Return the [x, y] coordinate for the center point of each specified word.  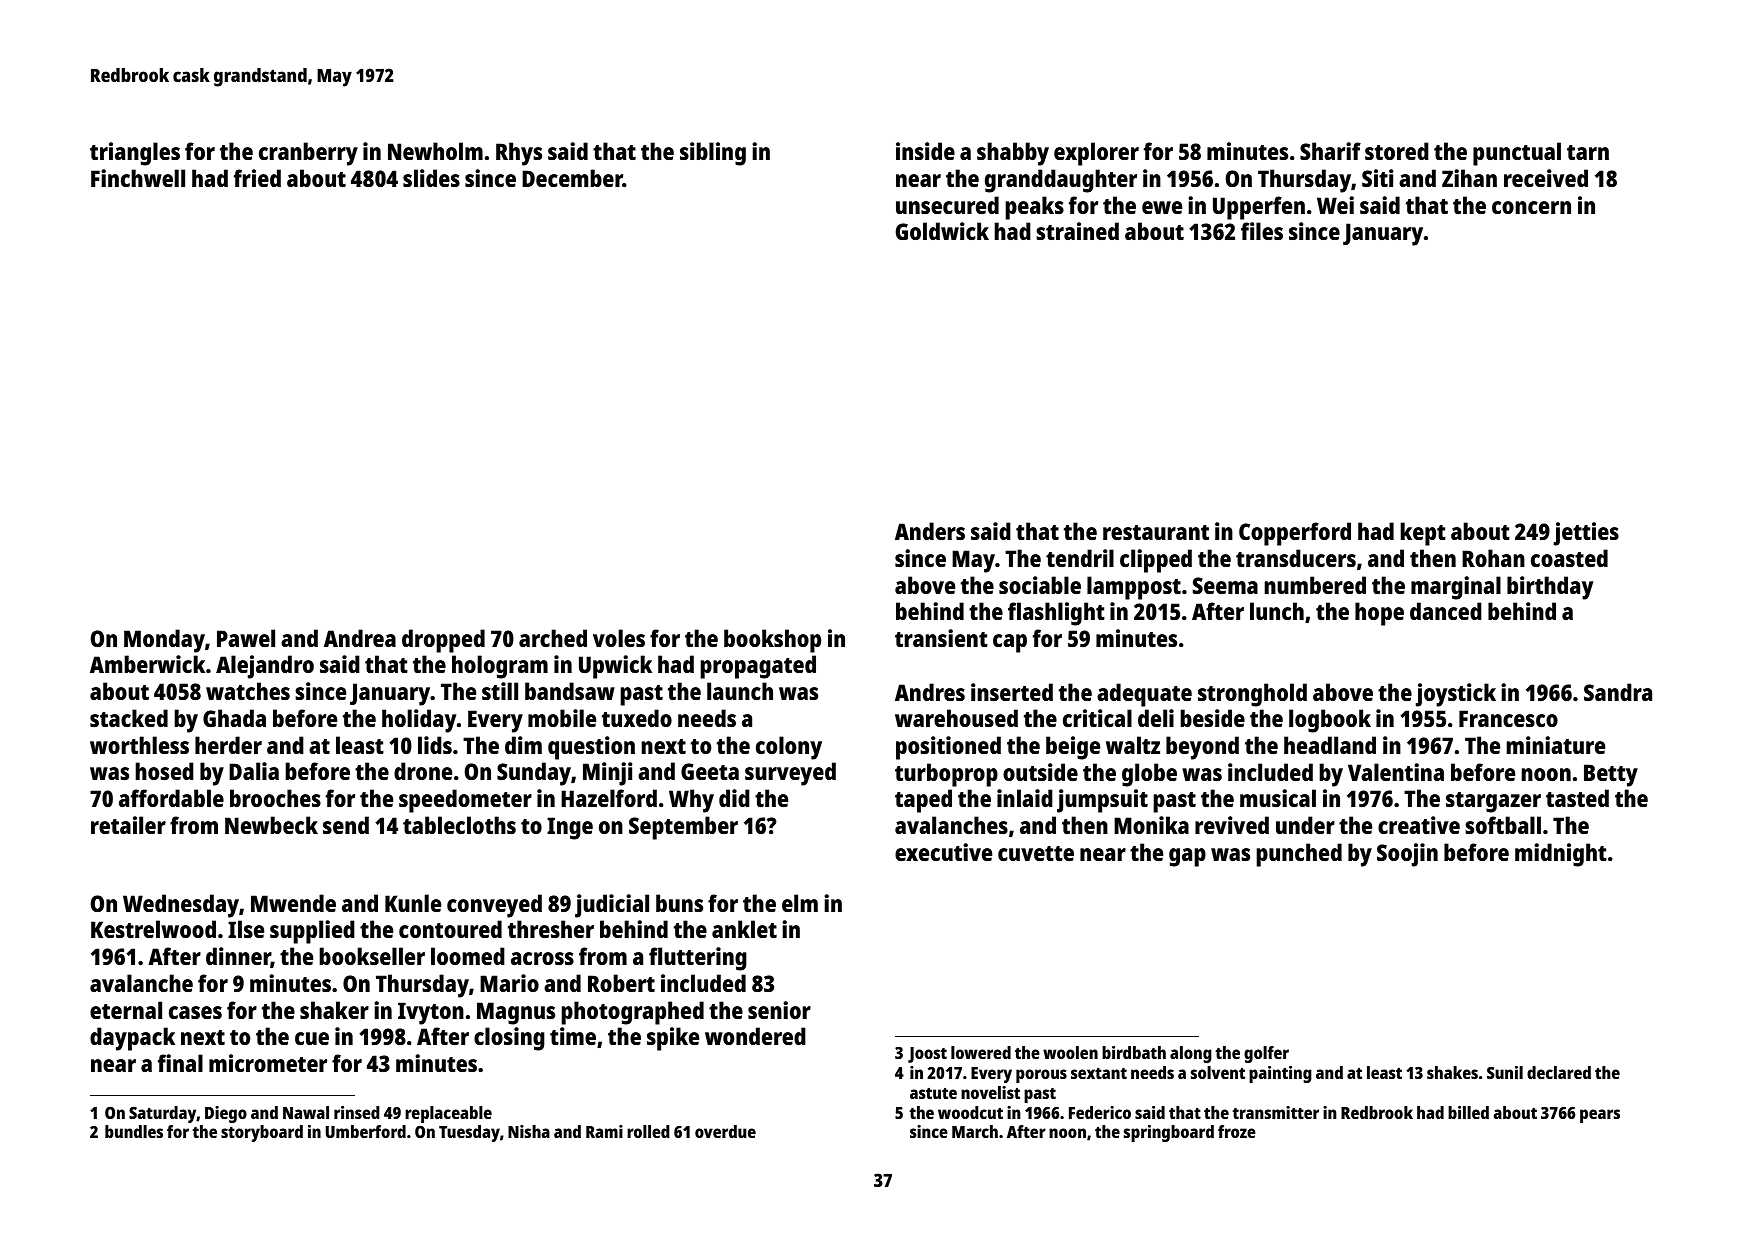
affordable [171, 798]
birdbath [1134, 1052]
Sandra [1618, 692]
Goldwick [942, 231]
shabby [1013, 154]
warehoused [956, 718]
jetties [1586, 534]
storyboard [262, 1133]
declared [1559, 1072]
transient [941, 638]
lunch [1277, 611]
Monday [164, 641]
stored [1397, 151]
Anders [930, 531]
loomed [468, 956]
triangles [135, 154]
